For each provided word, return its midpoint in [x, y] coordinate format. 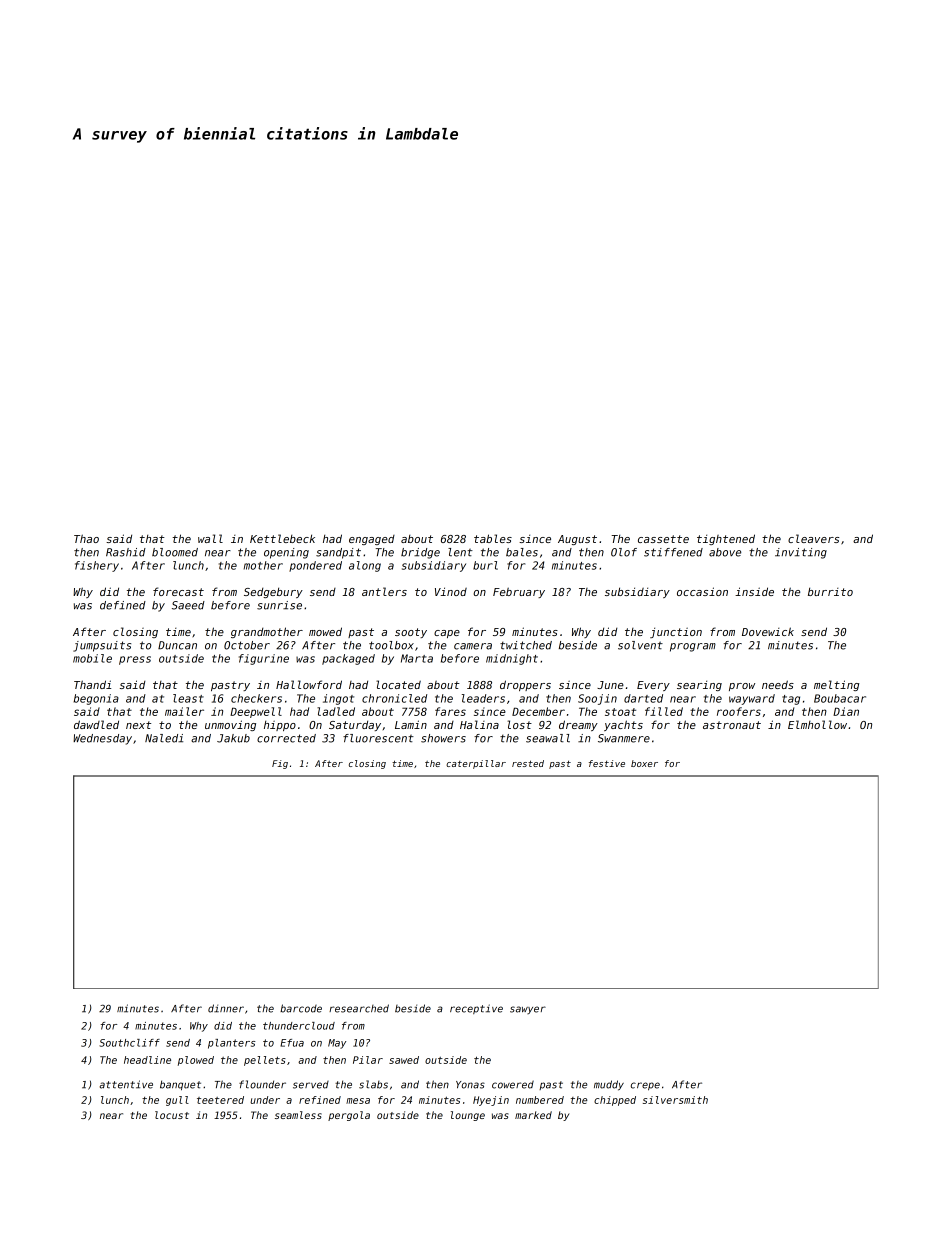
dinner [226, 1008]
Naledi [164, 738]
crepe [645, 1086]
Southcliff [129, 1043]
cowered [513, 1084]
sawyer [528, 1010]
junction [676, 633]
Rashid [126, 552]
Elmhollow [817, 724]
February [519, 592]
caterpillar [476, 764]
